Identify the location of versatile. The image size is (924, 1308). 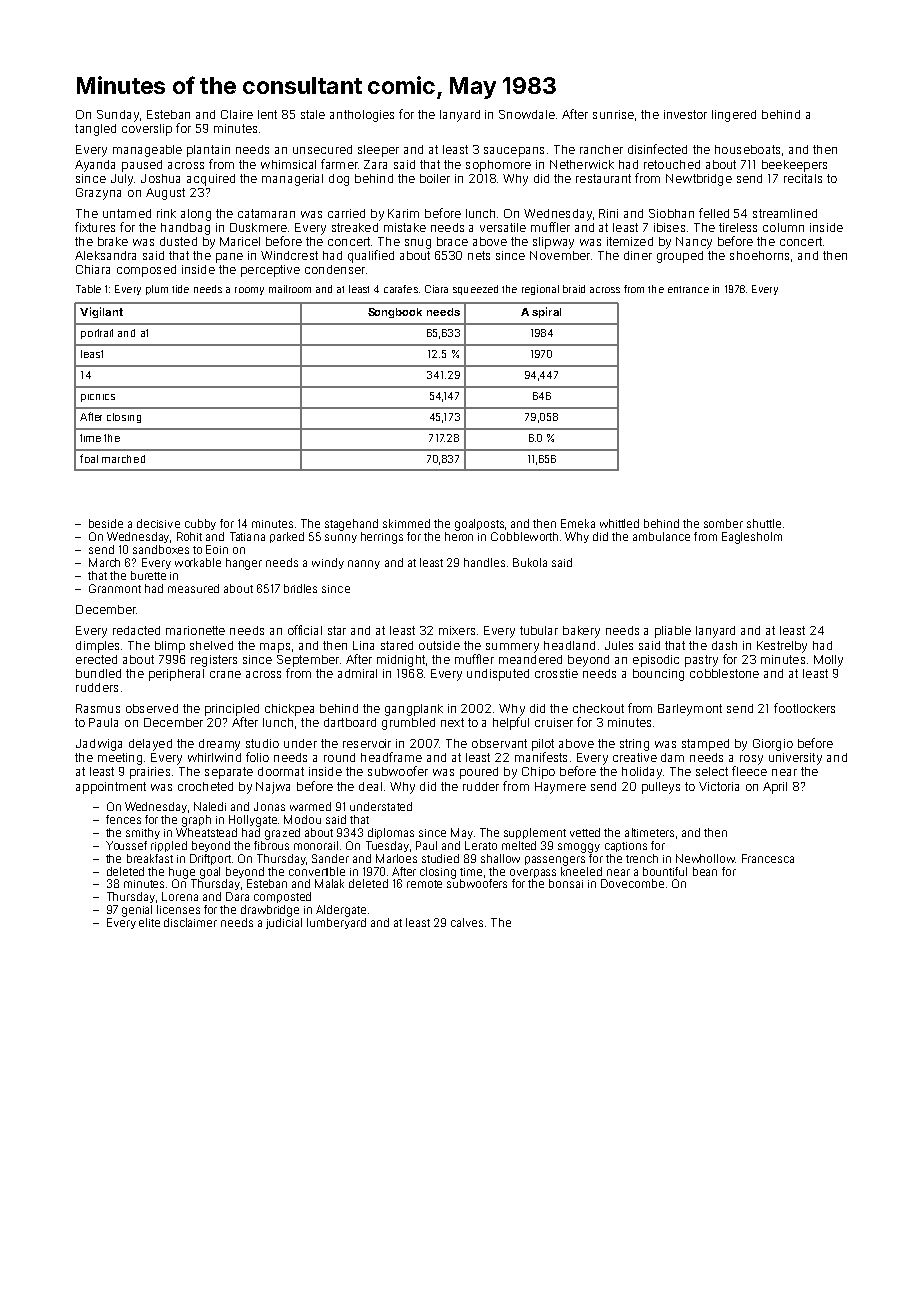
(503, 227).
